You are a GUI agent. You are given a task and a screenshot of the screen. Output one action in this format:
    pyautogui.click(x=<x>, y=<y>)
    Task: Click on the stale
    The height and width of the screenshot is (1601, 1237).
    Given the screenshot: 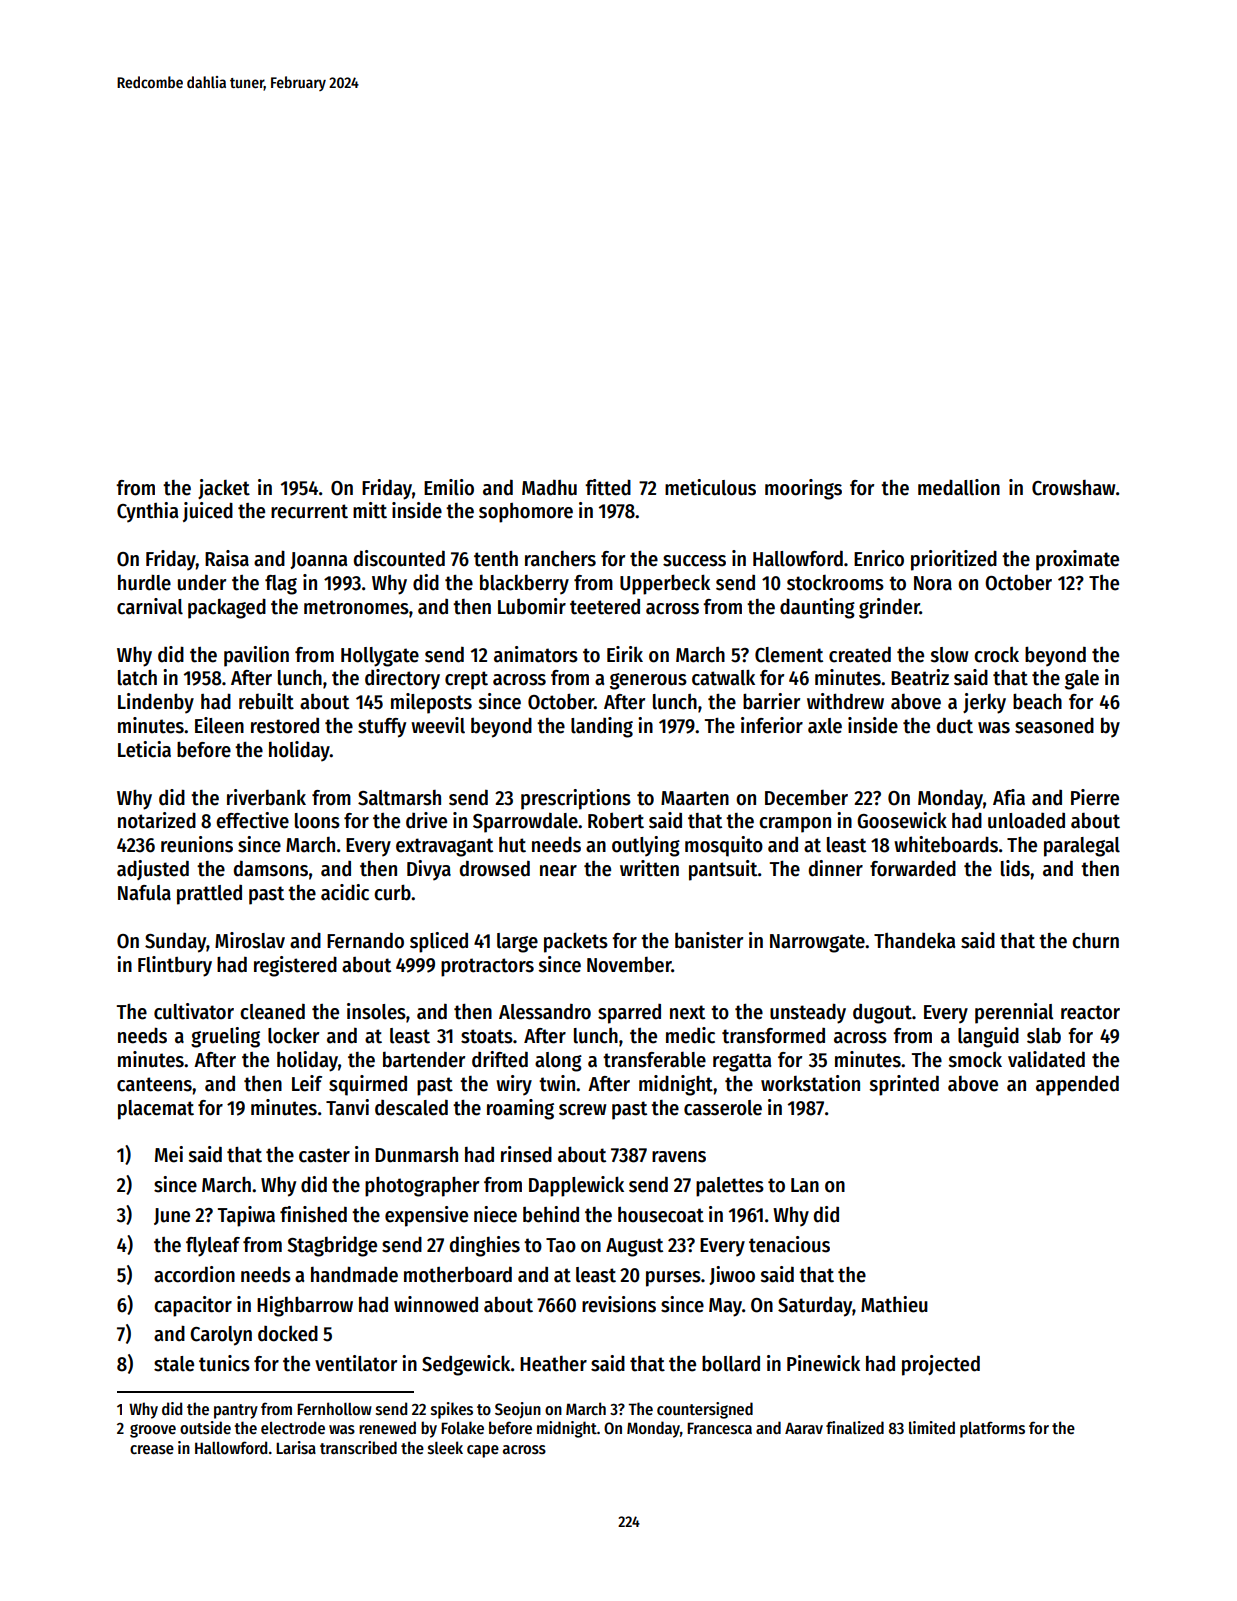 What is the action you would take?
    pyautogui.click(x=174, y=1364)
